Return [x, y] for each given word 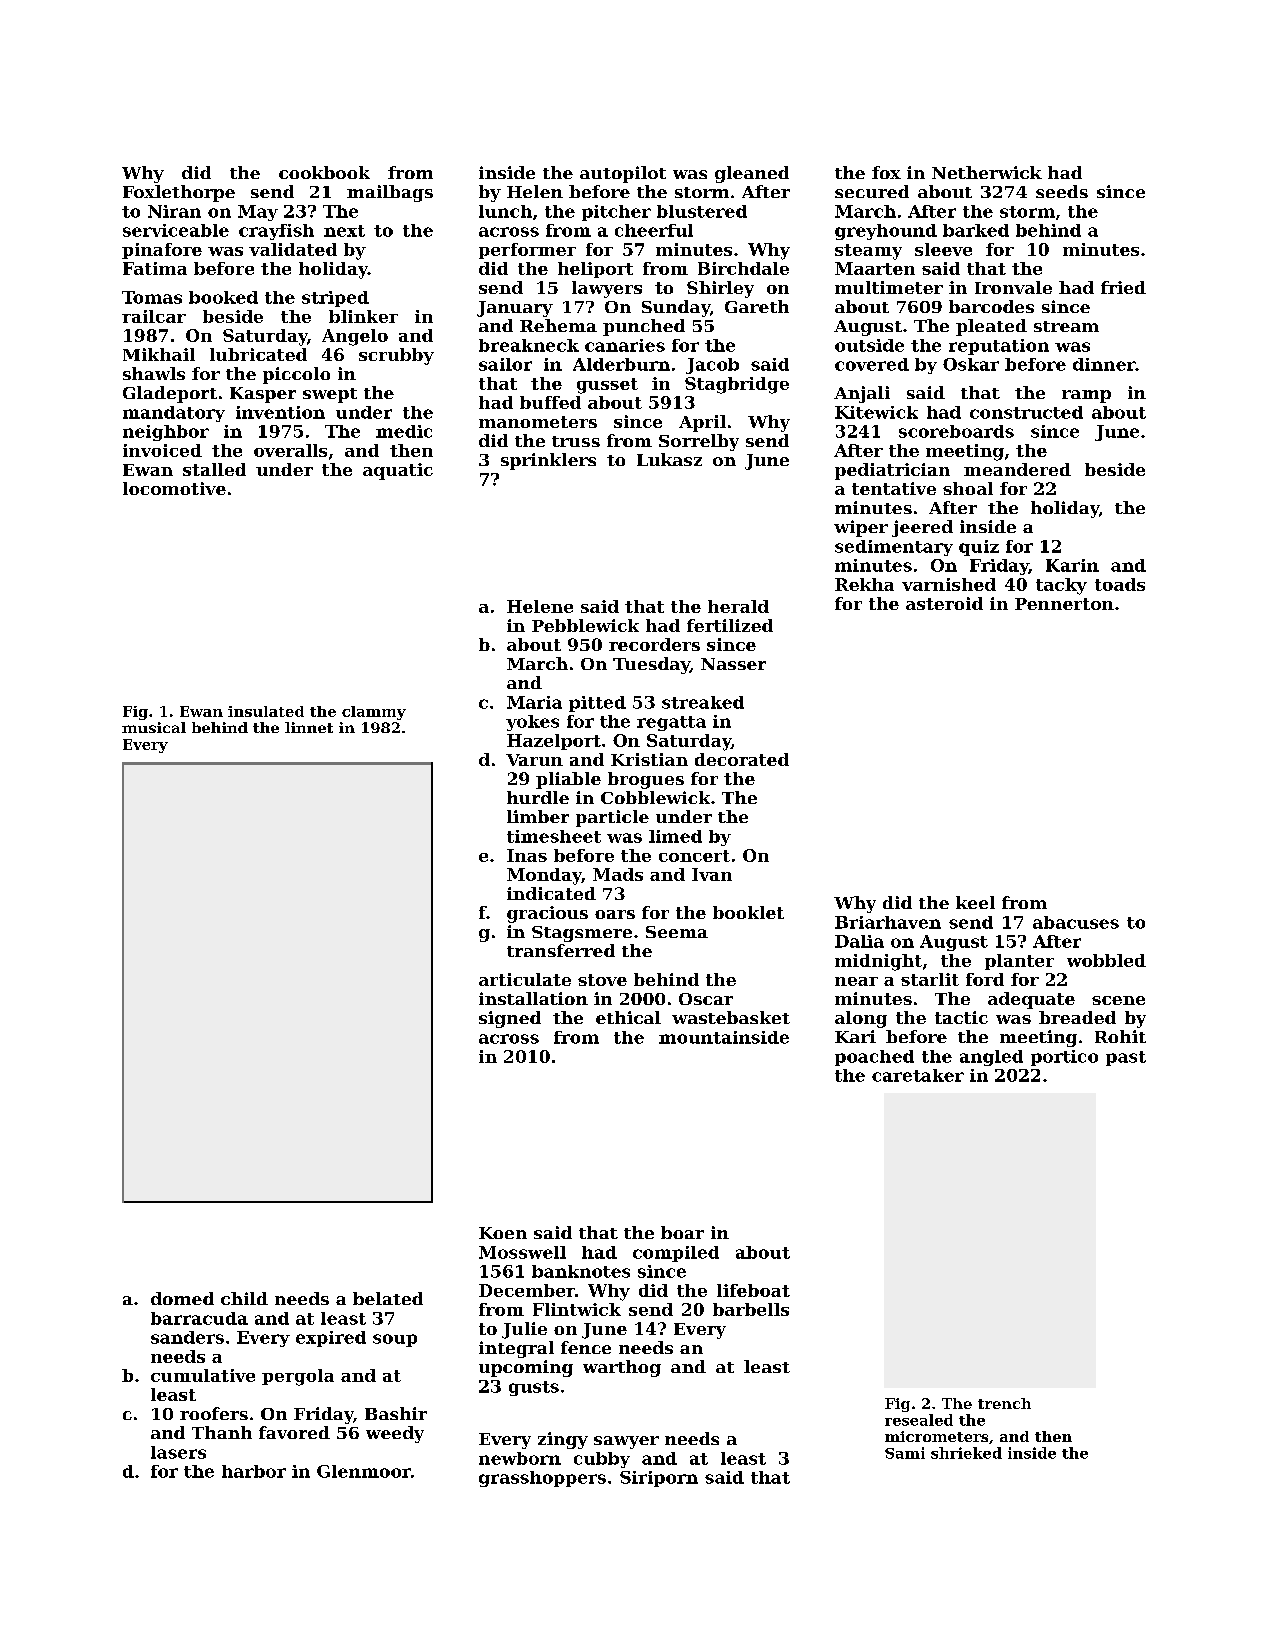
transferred [561, 950]
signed [510, 1019]
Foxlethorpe [179, 193]
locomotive [174, 488]
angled [991, 1058]
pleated [991, 327]
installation [533, 998]
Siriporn [659, 1479]
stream [1066, 326]
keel [975, 902]
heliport [595, 270]
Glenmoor [364, 1471]
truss [576, 441]
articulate [525, 979]
